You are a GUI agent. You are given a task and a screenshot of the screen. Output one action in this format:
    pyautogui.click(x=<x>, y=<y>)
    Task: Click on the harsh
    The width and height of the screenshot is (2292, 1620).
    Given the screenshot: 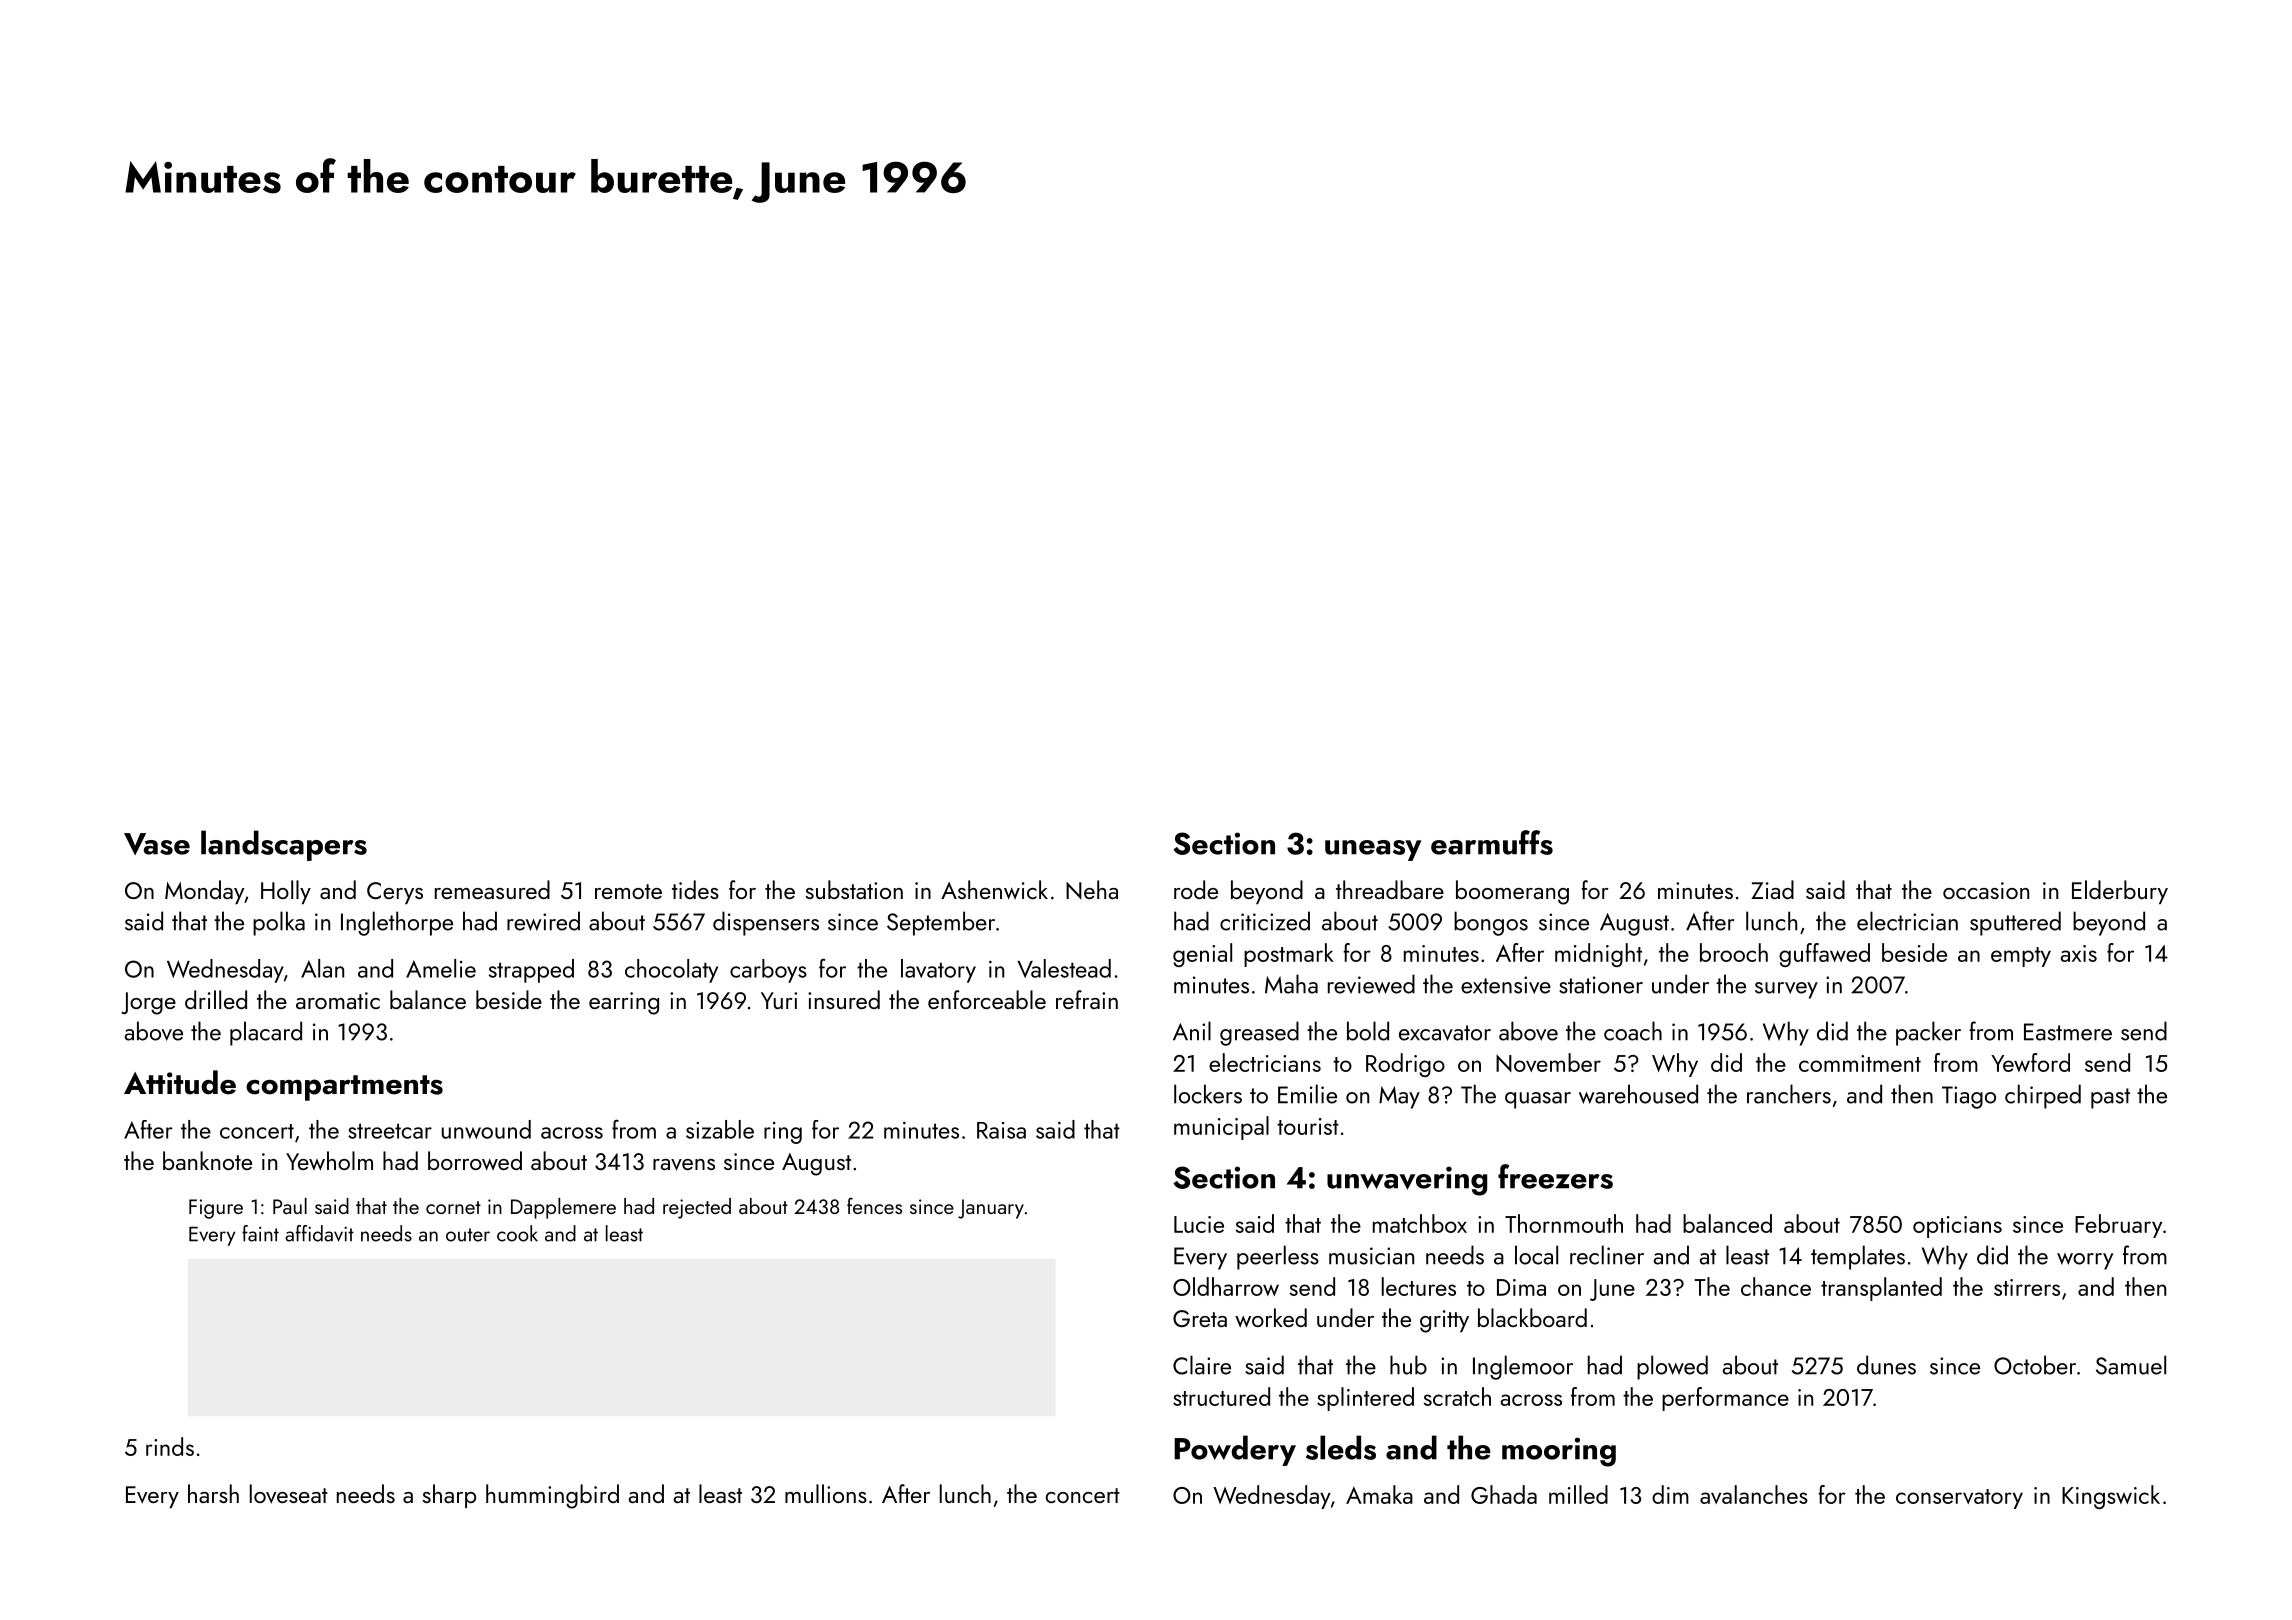 What is the action you would take?
    pyautogui.click(x=213, y=1493)
